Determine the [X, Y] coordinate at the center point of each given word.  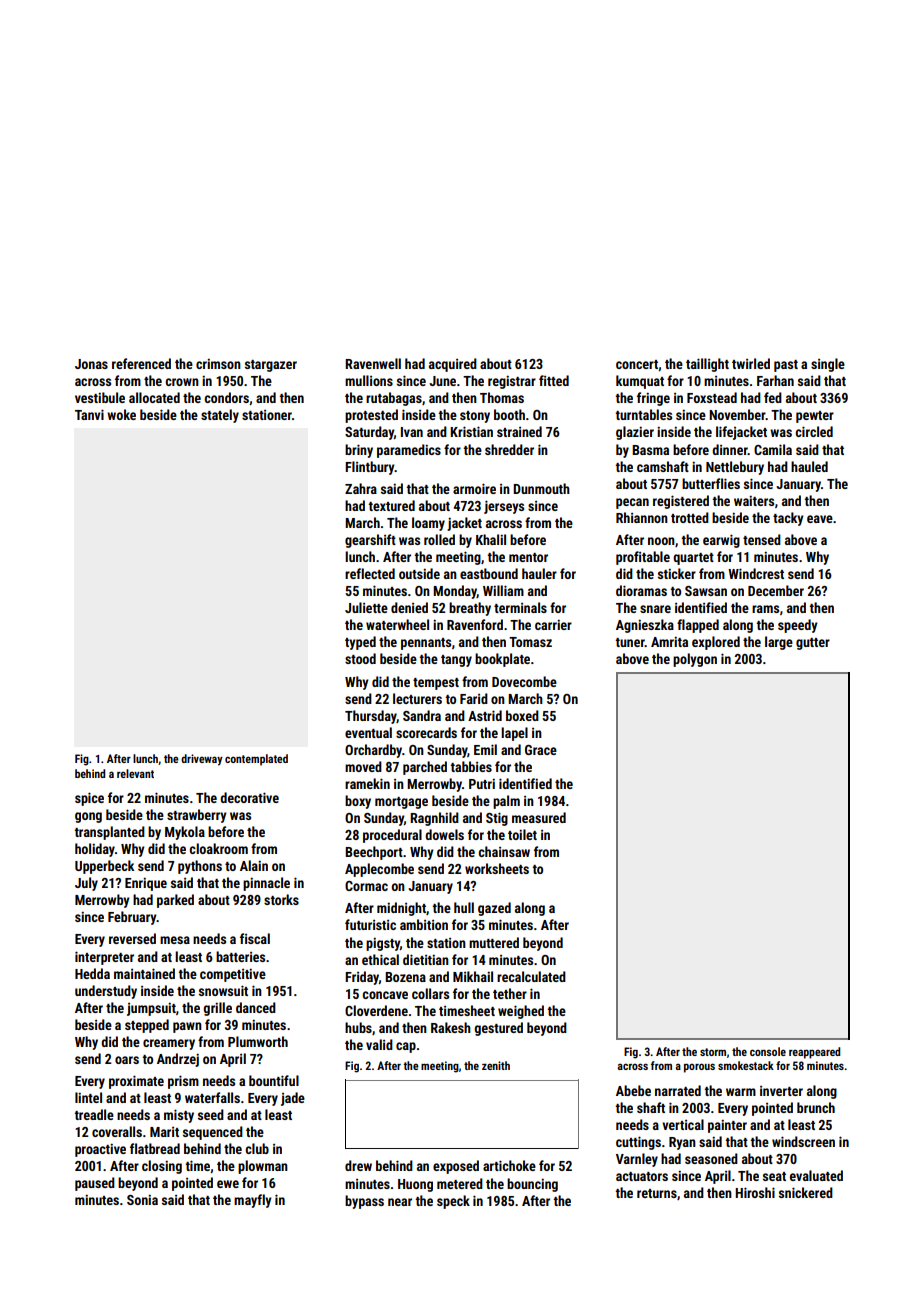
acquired [453, 365]
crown [182, 382]
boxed [522, 715]
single [828, 365]
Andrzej [178, 1060]
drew [358, 1165]
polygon [695, 660]
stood [360, 658]
